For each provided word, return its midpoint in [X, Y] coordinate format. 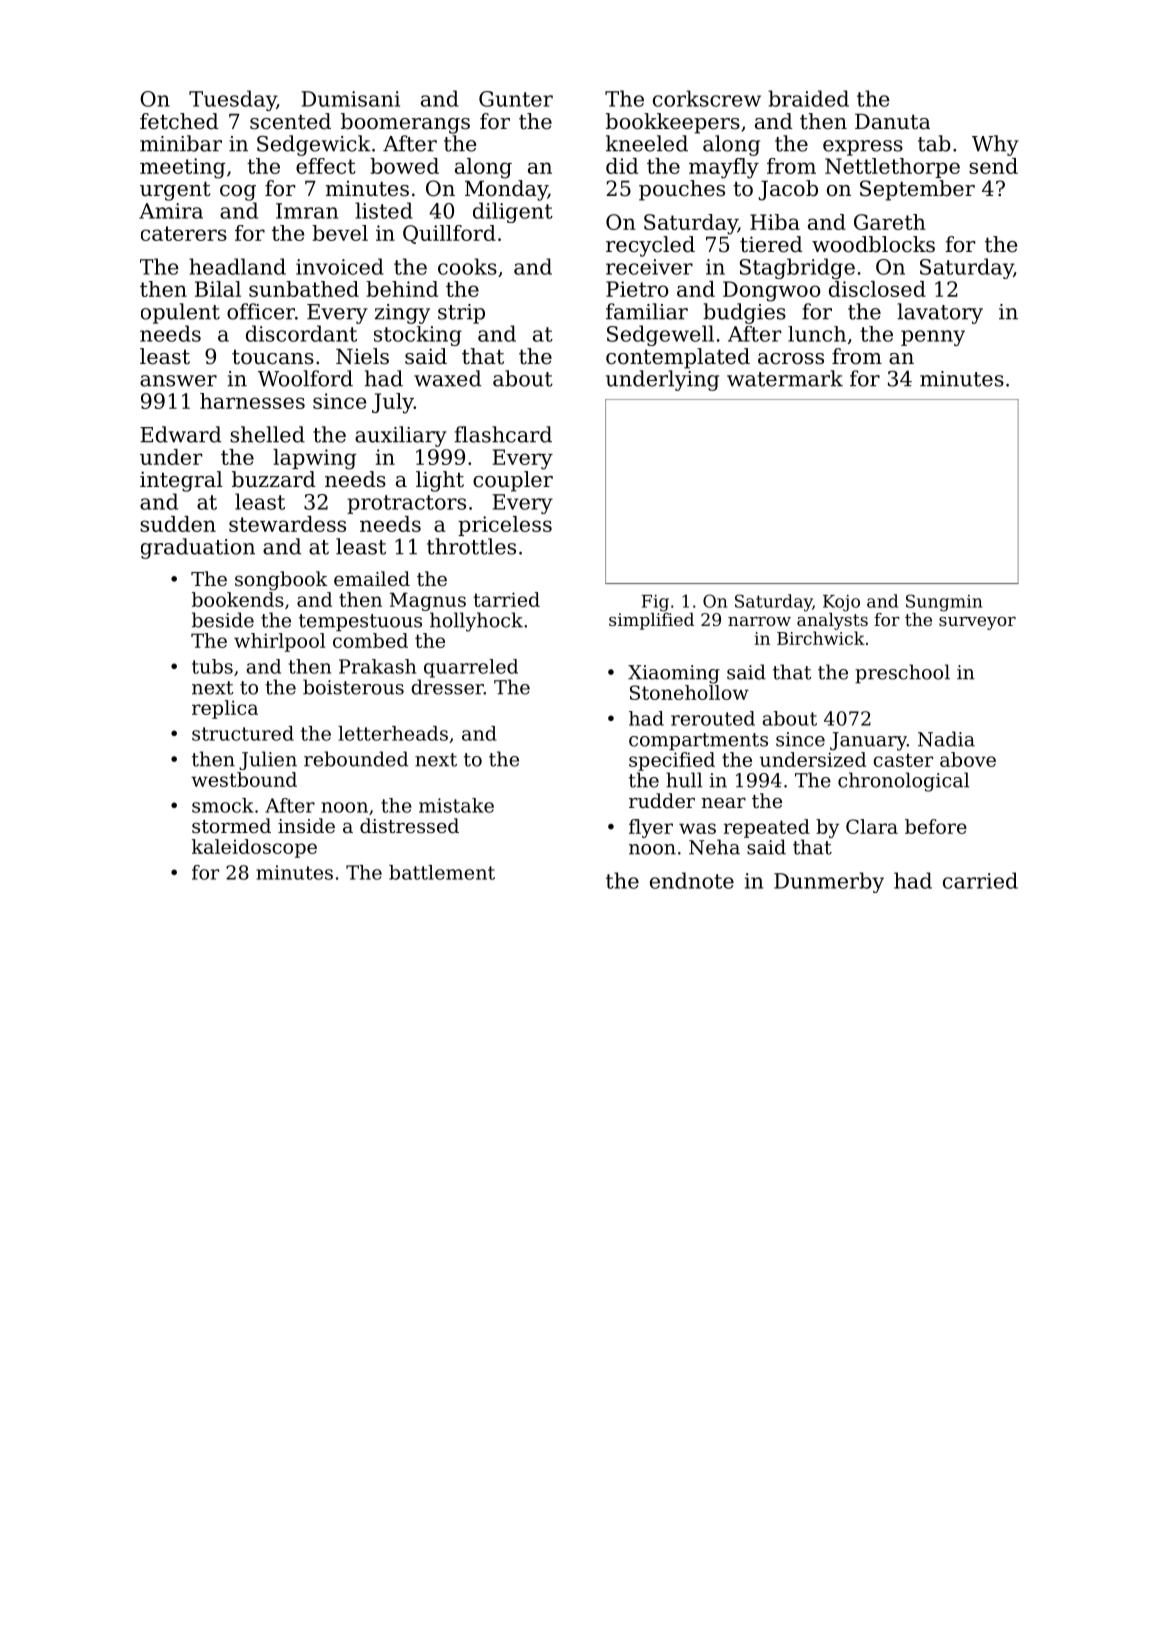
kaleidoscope [254, 848]
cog [238, 193]
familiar [647, 311]
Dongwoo [772, 291]
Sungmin [944, 603]
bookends [238, 599]
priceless [505, 526]
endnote [692, 880]
